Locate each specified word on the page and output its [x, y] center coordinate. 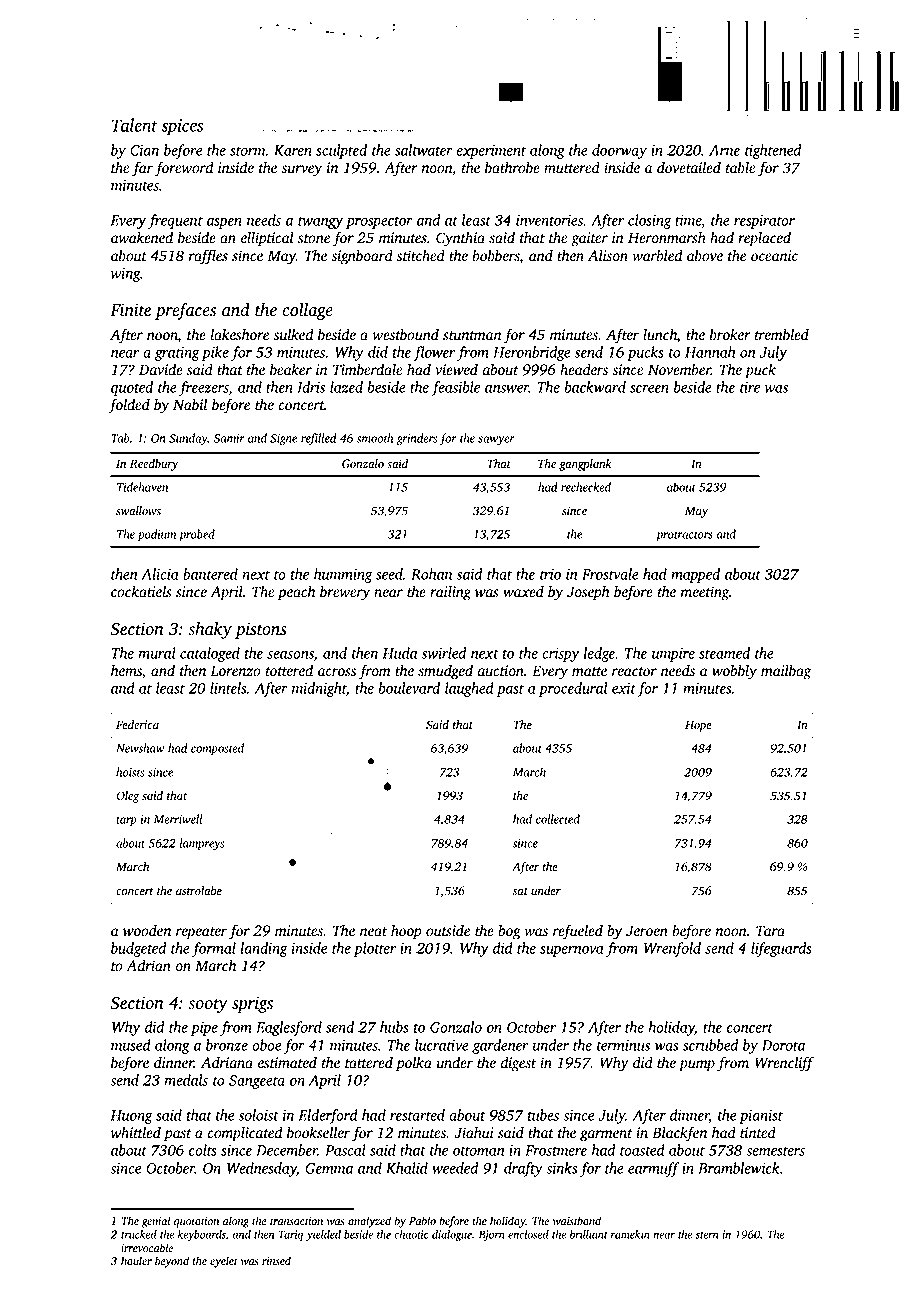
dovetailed [689, 168]
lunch [660, 336]
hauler [136, 1261]
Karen [293, 150]
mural [157, 653]
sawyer [496, 441]
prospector [379, 222]
